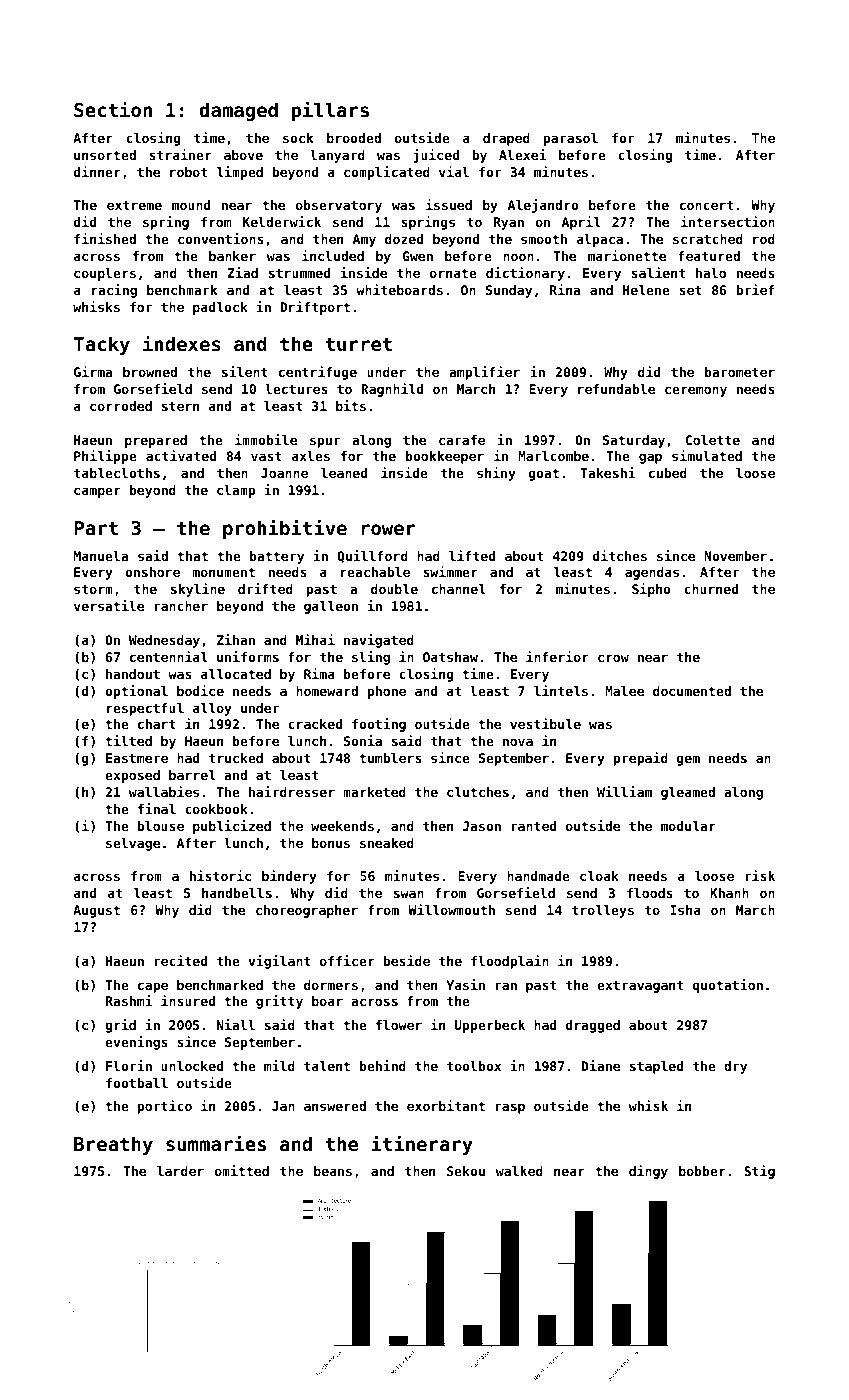  I want to click on silent, so click(245, 371).
